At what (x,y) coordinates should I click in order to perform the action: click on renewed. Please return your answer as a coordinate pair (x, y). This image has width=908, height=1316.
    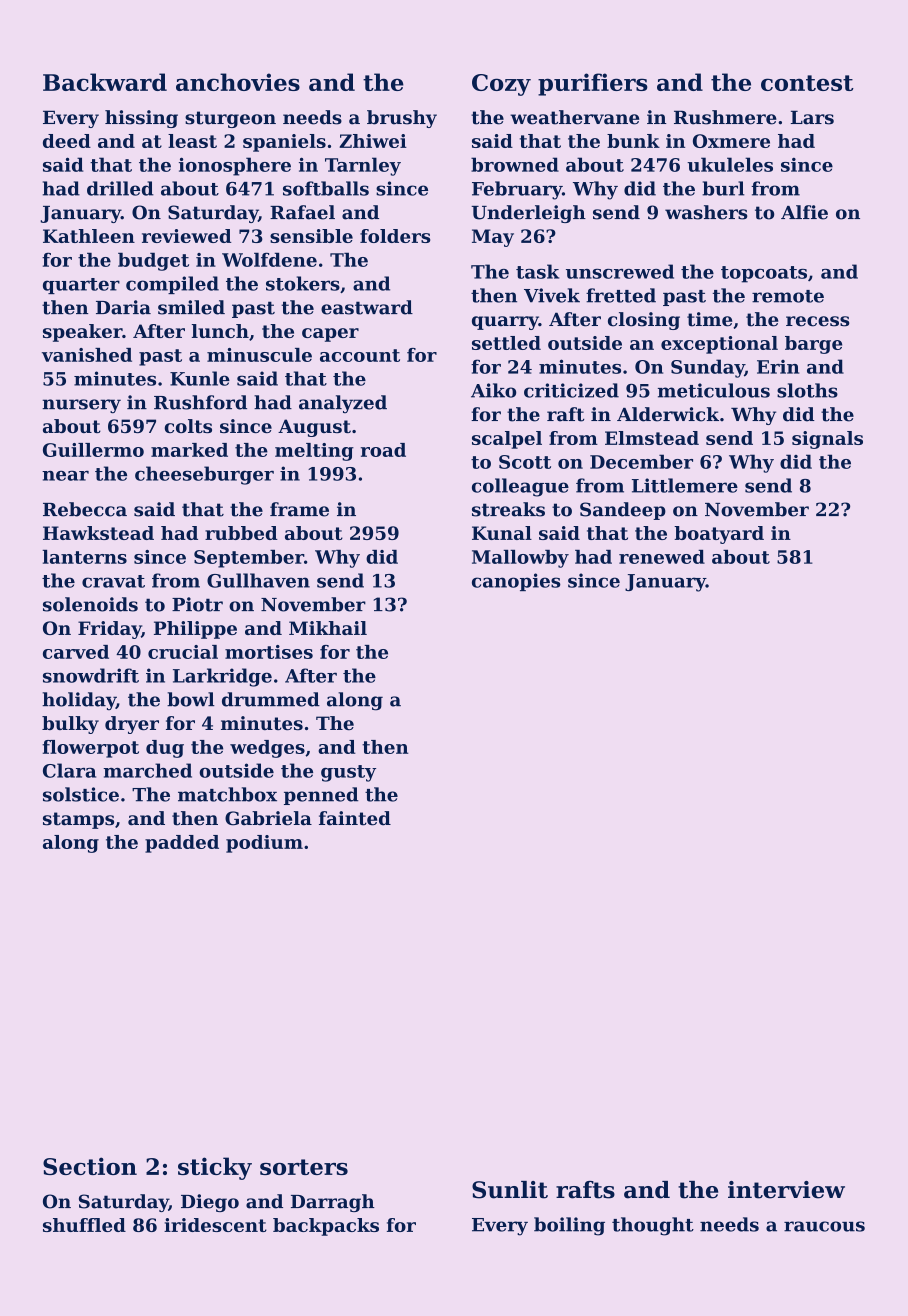
    Looking at the image, I should click on (662, 557).
